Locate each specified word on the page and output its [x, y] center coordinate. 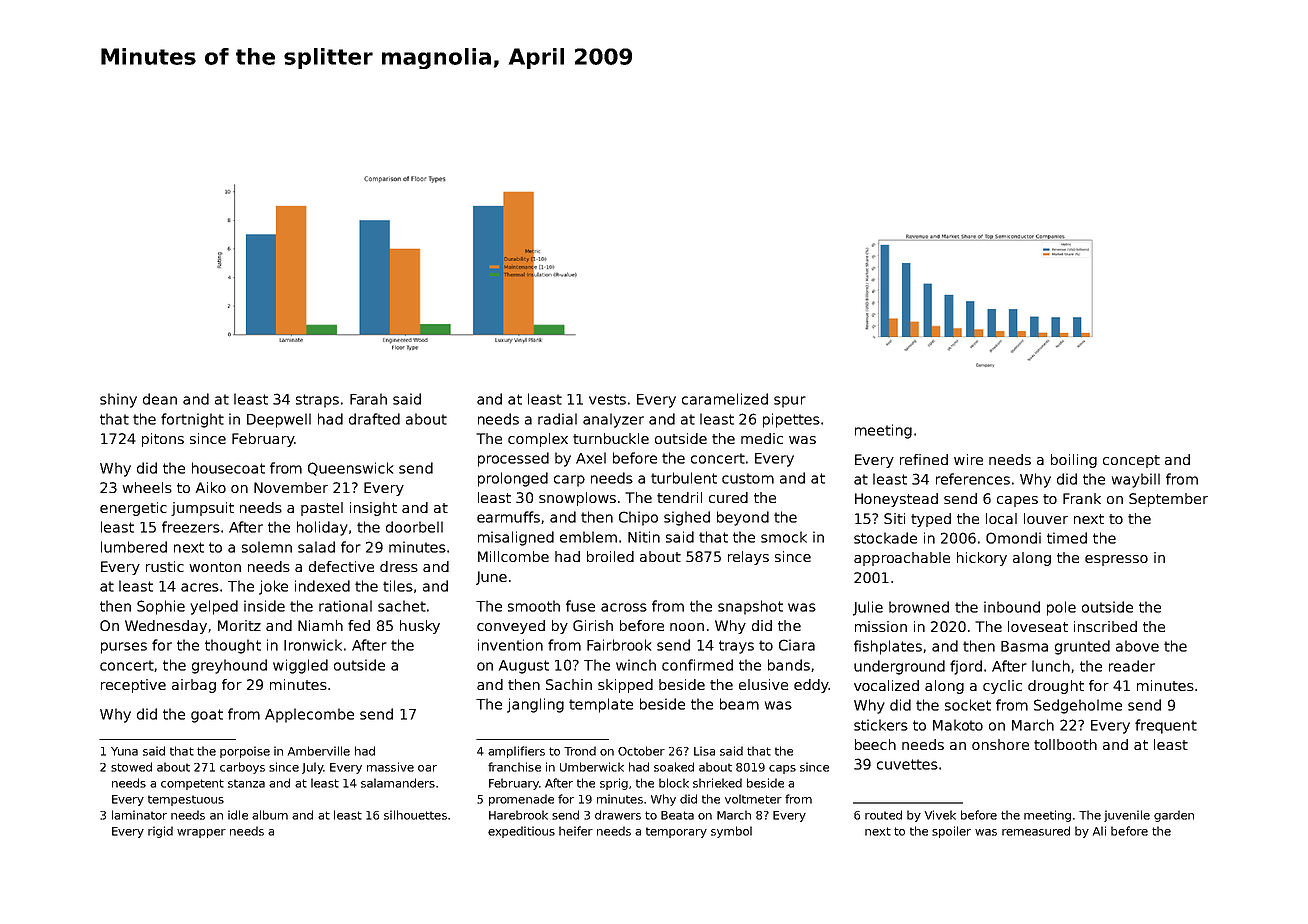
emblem [588, 537]
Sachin [569, 684]
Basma [1024, 646]
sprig [614, 784]
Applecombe [309, 715]
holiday [322, 528]
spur [790, 402]
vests [607, 399]
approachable [902, 559]
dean [160, 399]
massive [390, 767]
